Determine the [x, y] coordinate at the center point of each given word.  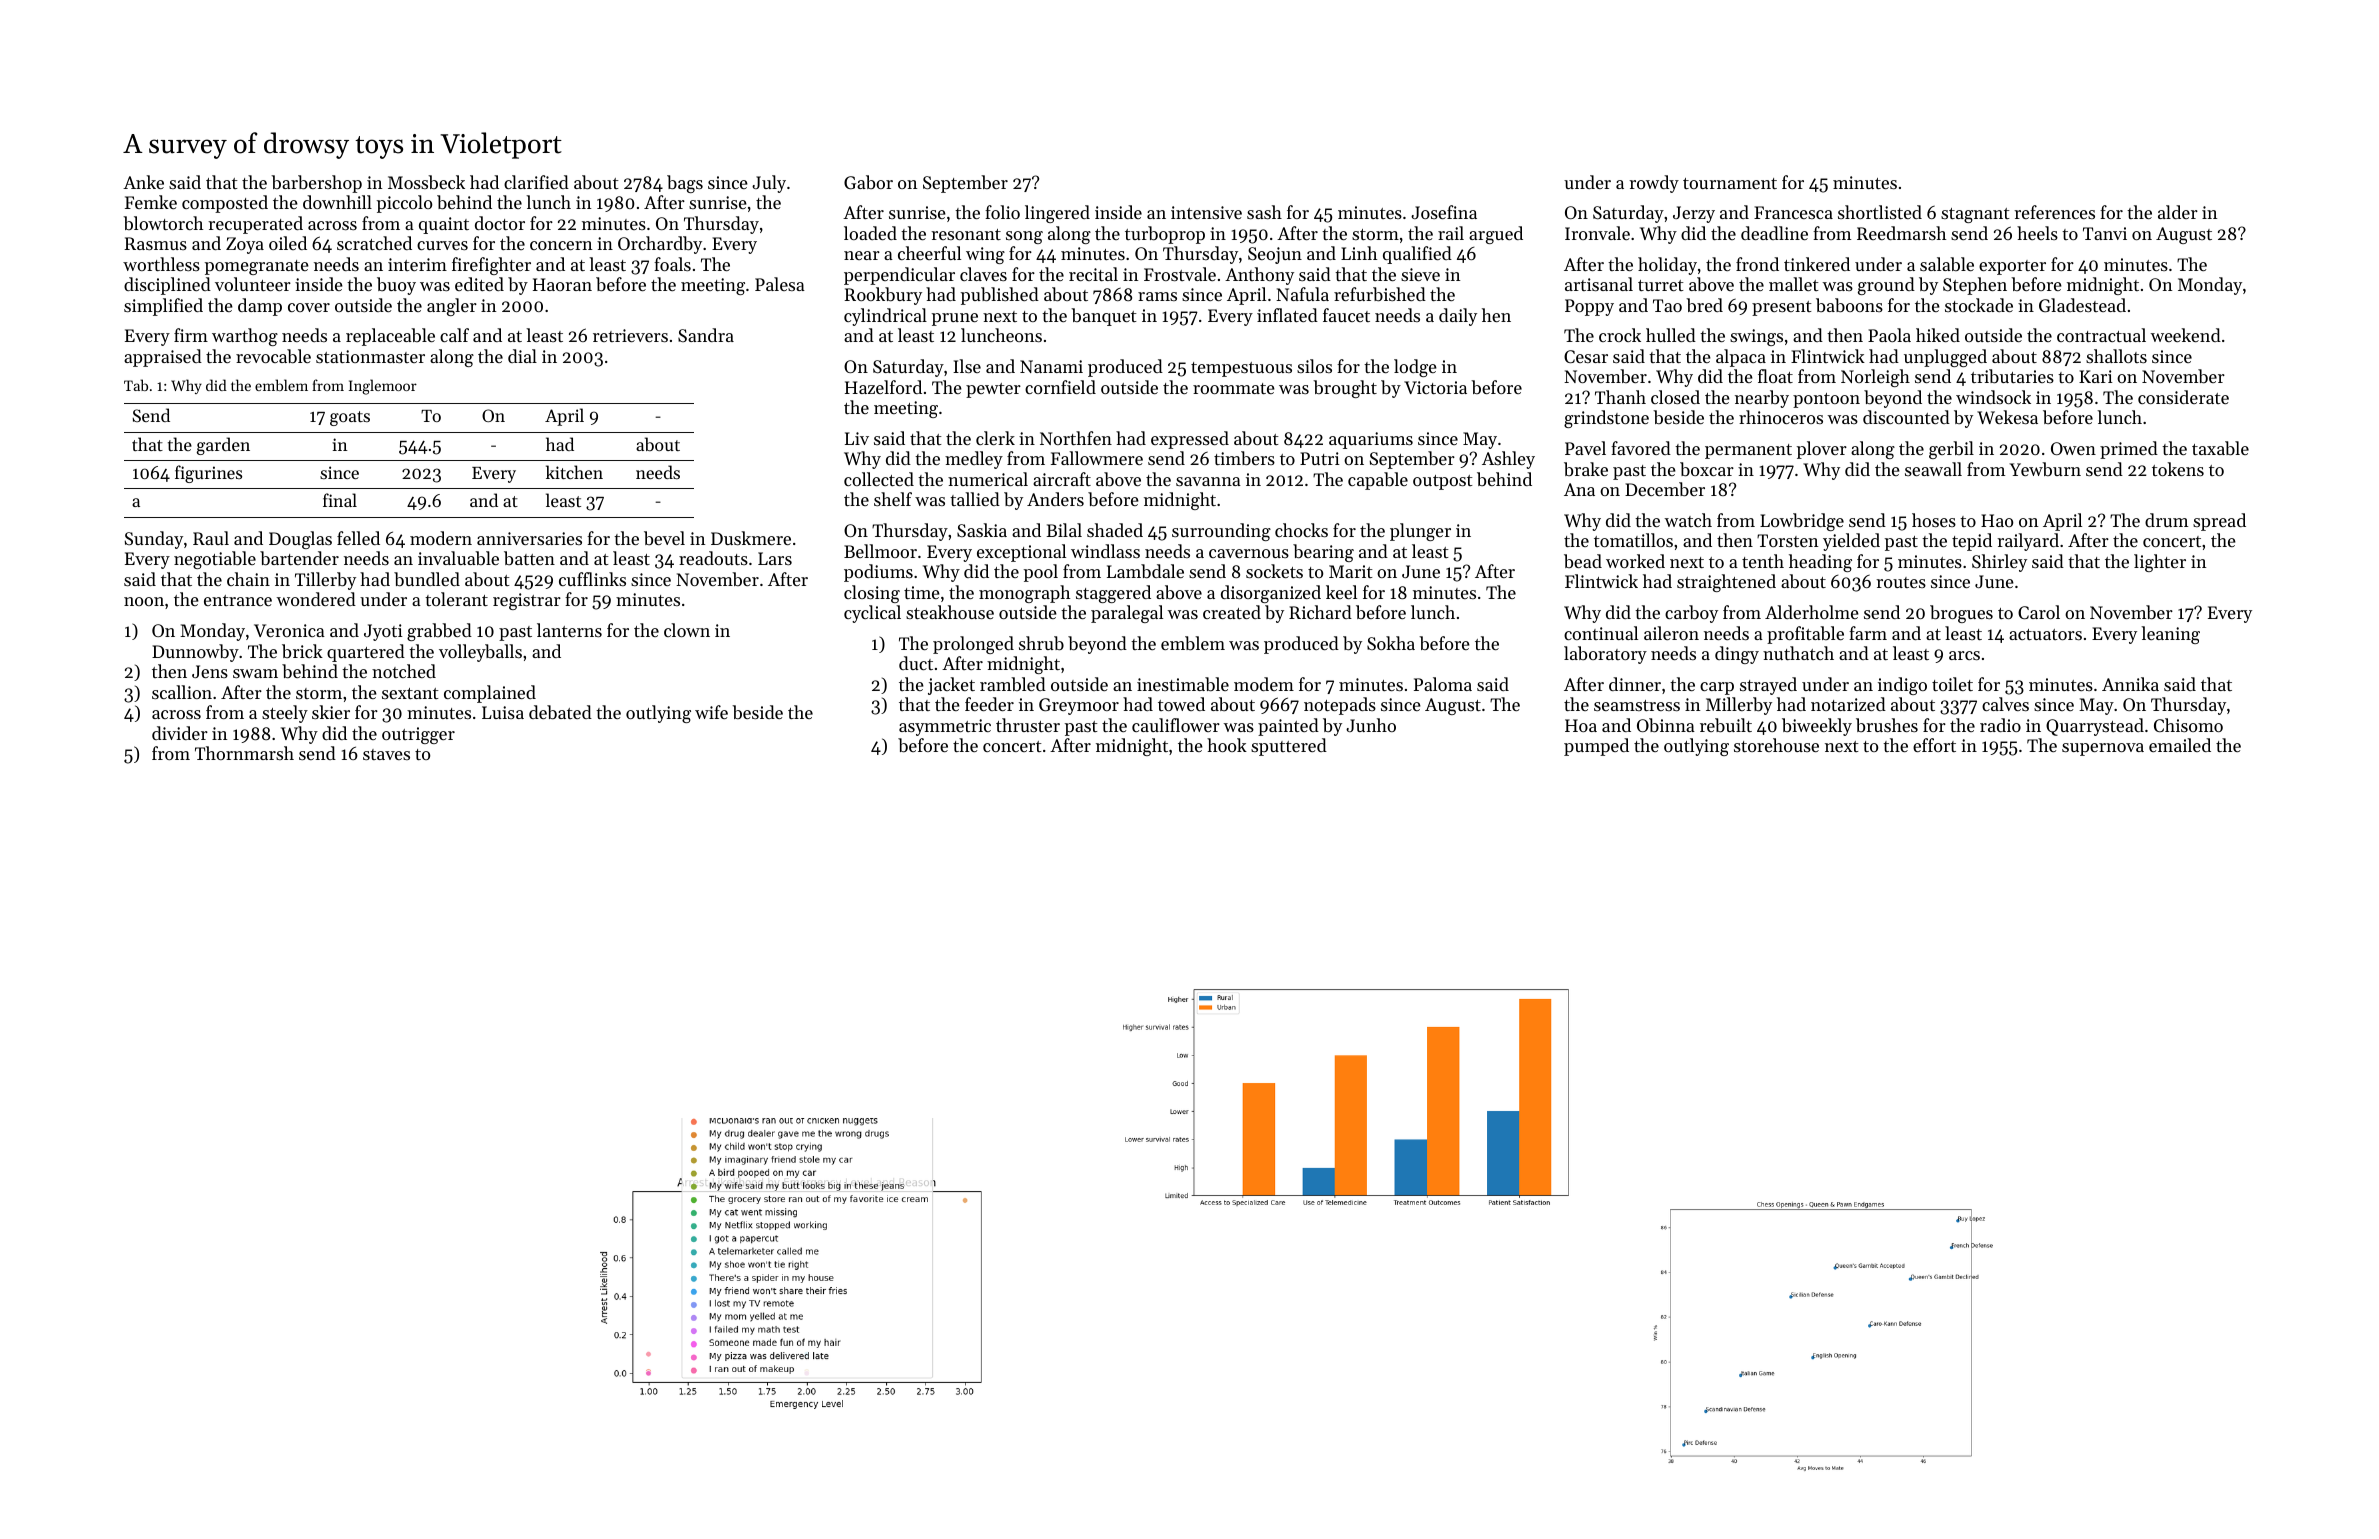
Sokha [1391, 643]
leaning [2170, 635]
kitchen [574, 472]
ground [1886, 286]
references [2054, 212]
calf [454, 335]
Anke [143, 182]
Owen [2073, 448]
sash [1264, 212]
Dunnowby [195, 653]
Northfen [1076, 438]
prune [955, 319]
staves [386, 754]
